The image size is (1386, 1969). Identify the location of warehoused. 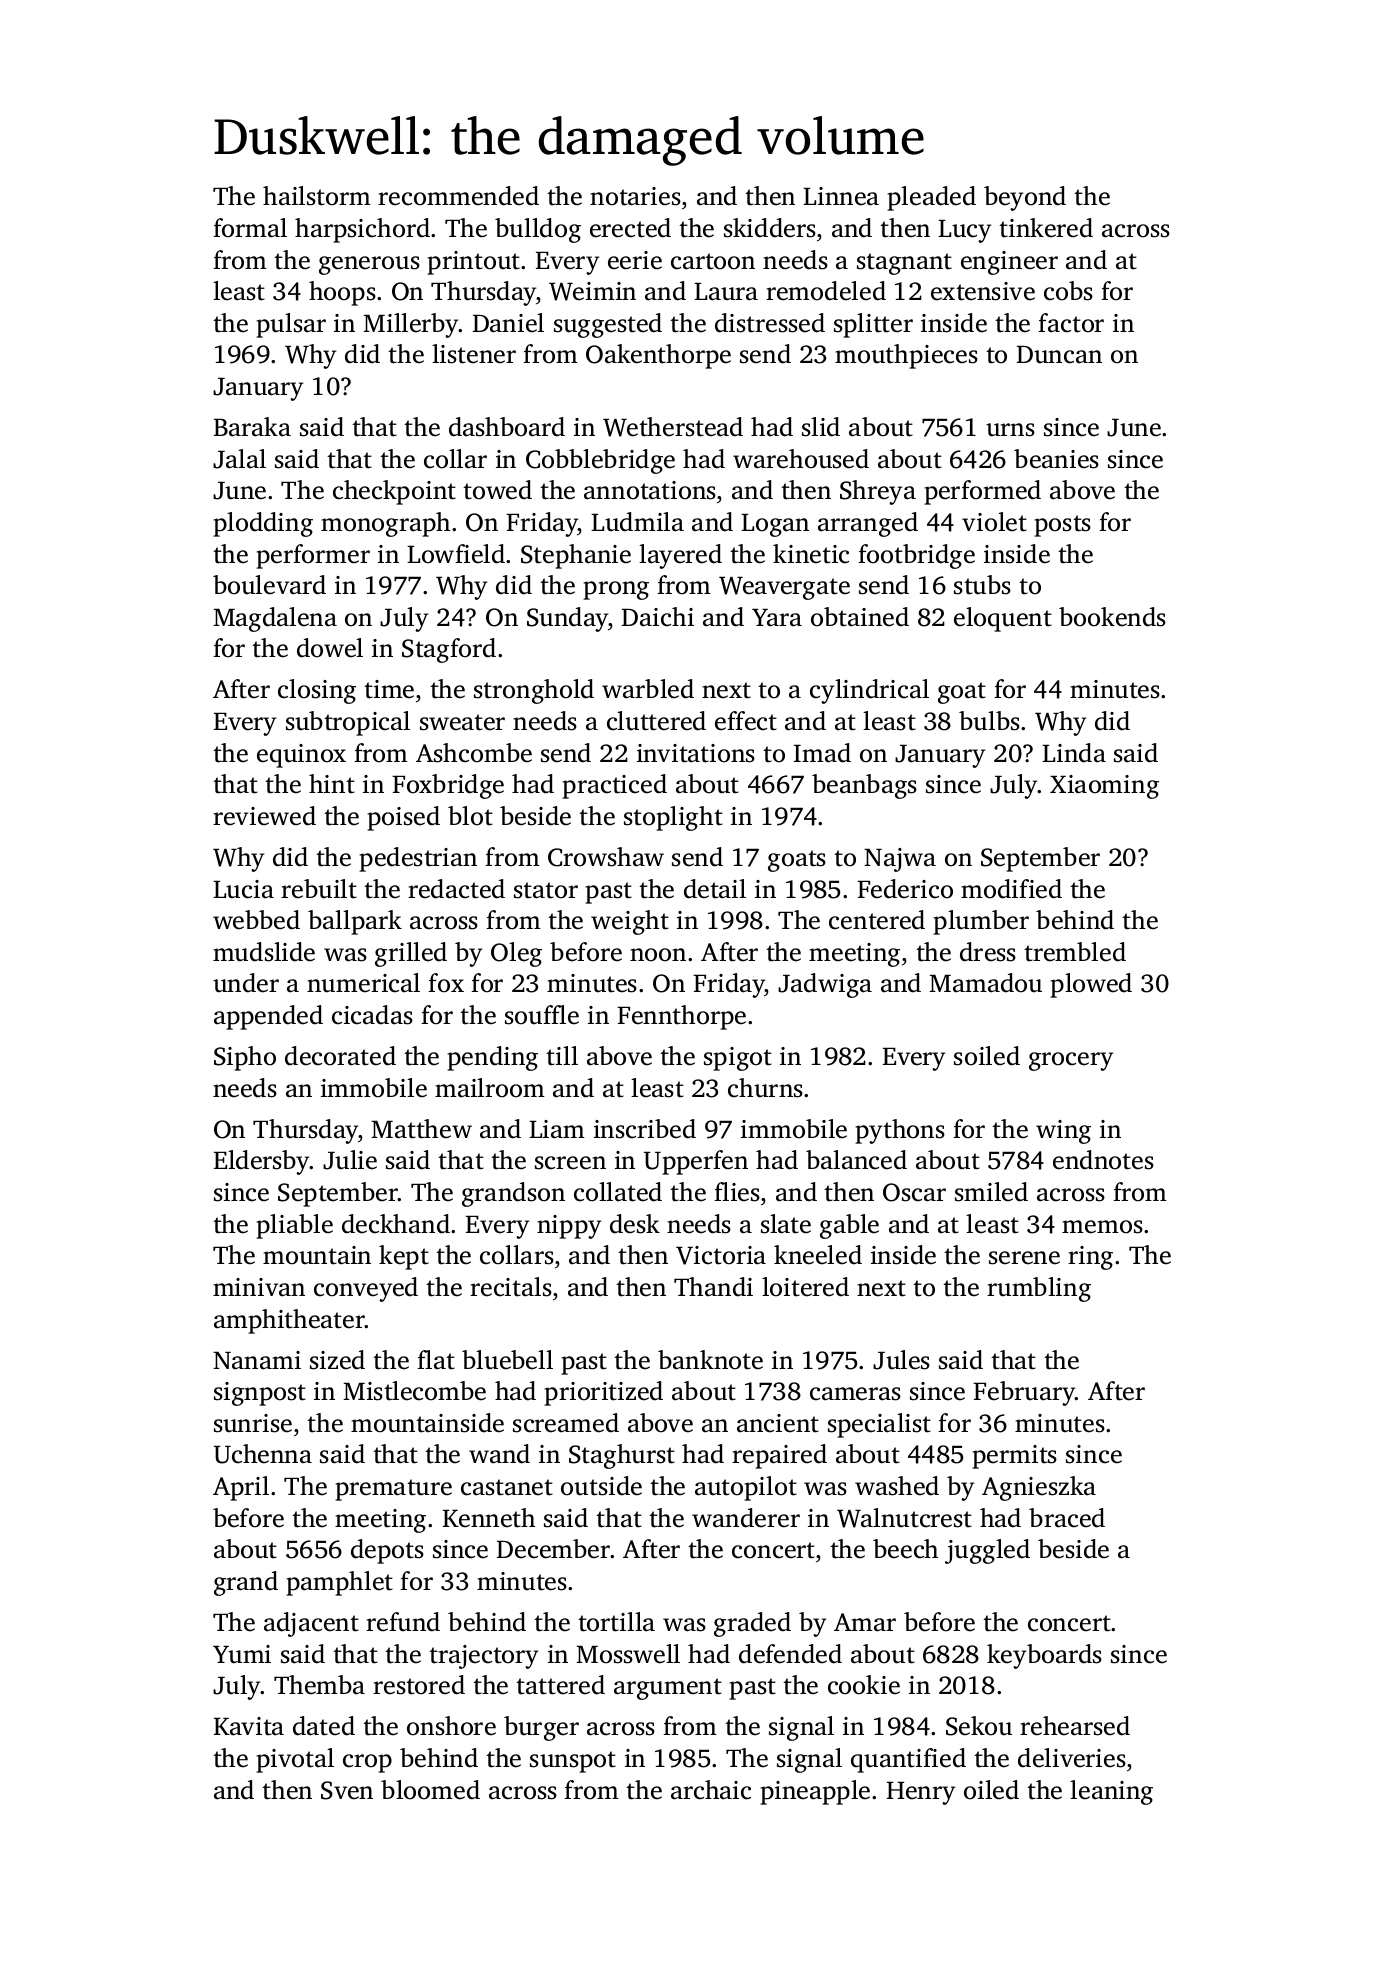
(801, 459).
